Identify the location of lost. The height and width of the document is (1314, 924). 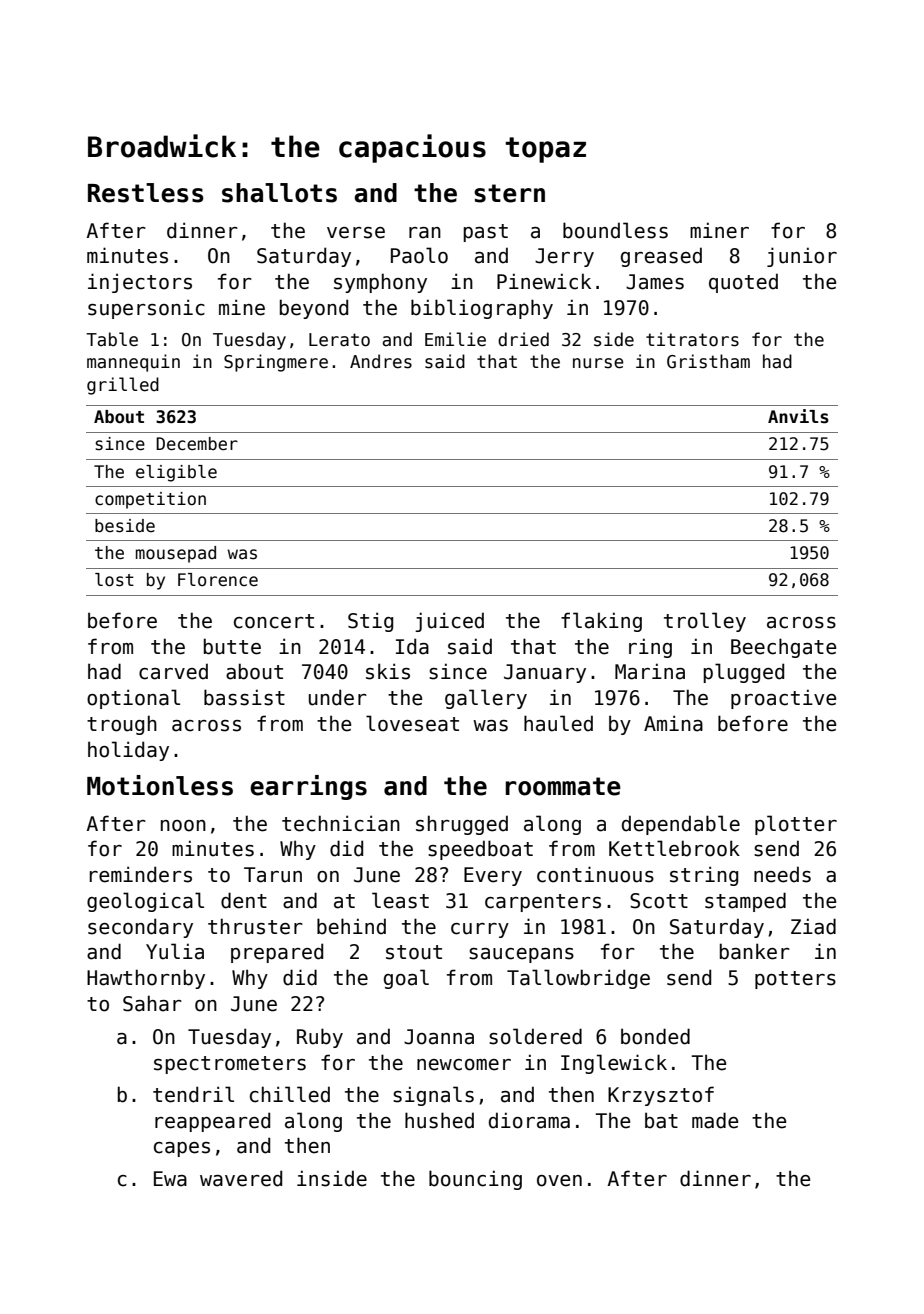
(114, 580).
